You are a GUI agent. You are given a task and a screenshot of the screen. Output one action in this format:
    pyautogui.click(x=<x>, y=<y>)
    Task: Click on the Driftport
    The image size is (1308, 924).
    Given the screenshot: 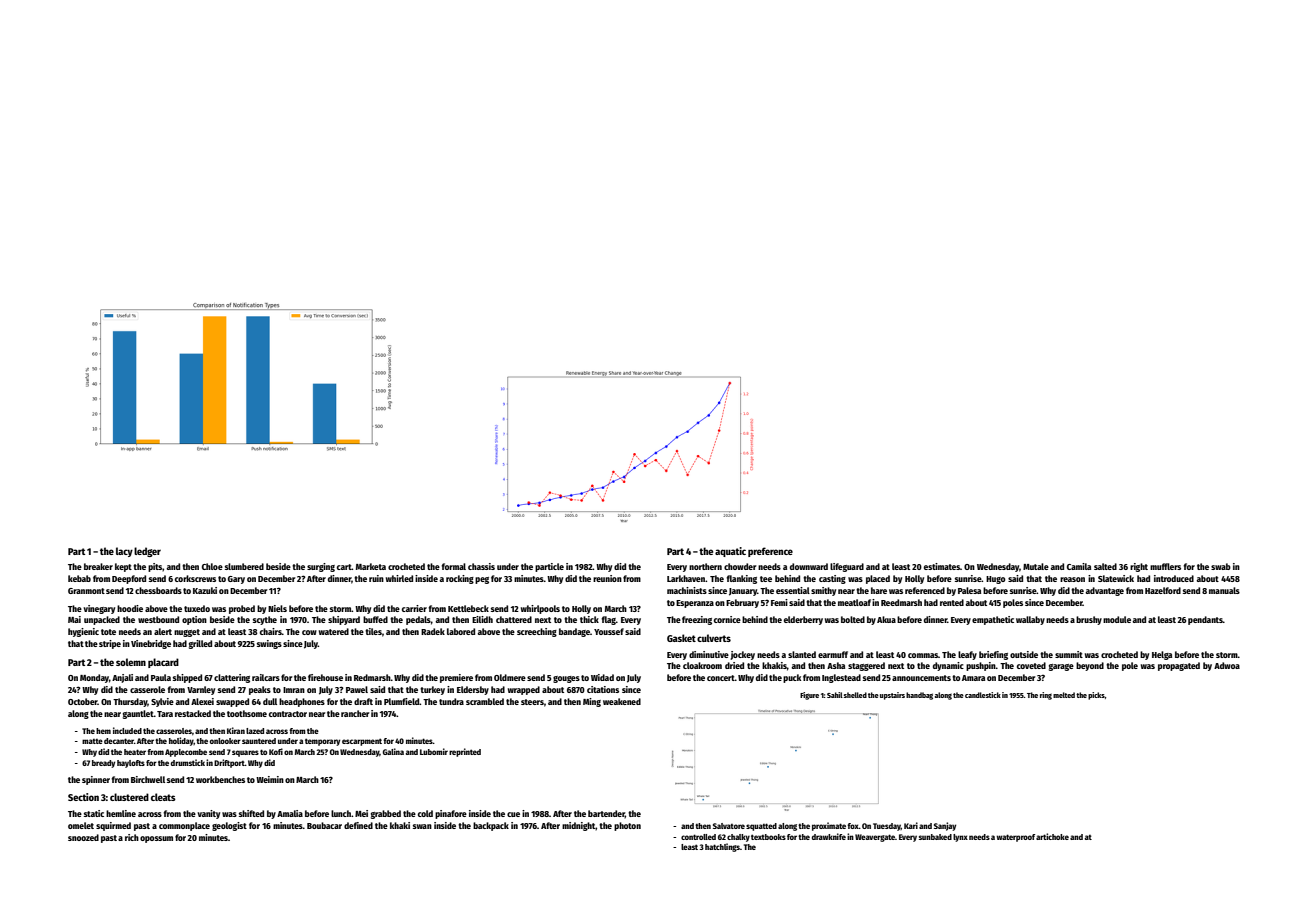 What is the action you would take?
    pyautogui.click(x=229, y=763)
